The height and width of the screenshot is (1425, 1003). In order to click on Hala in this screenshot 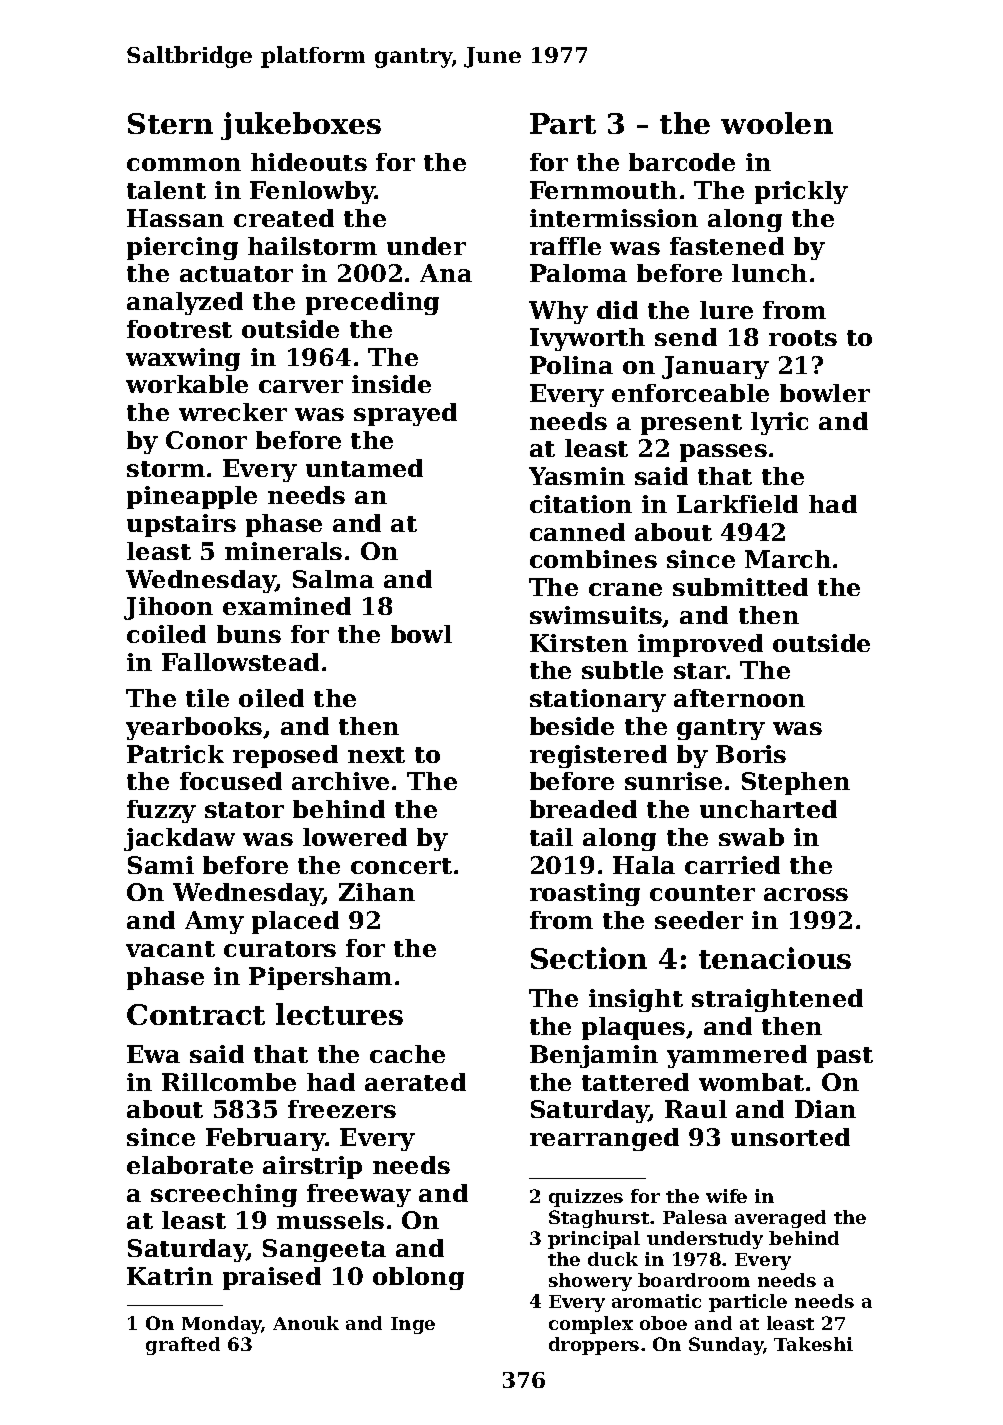, I will do `click(644, 865)`.
